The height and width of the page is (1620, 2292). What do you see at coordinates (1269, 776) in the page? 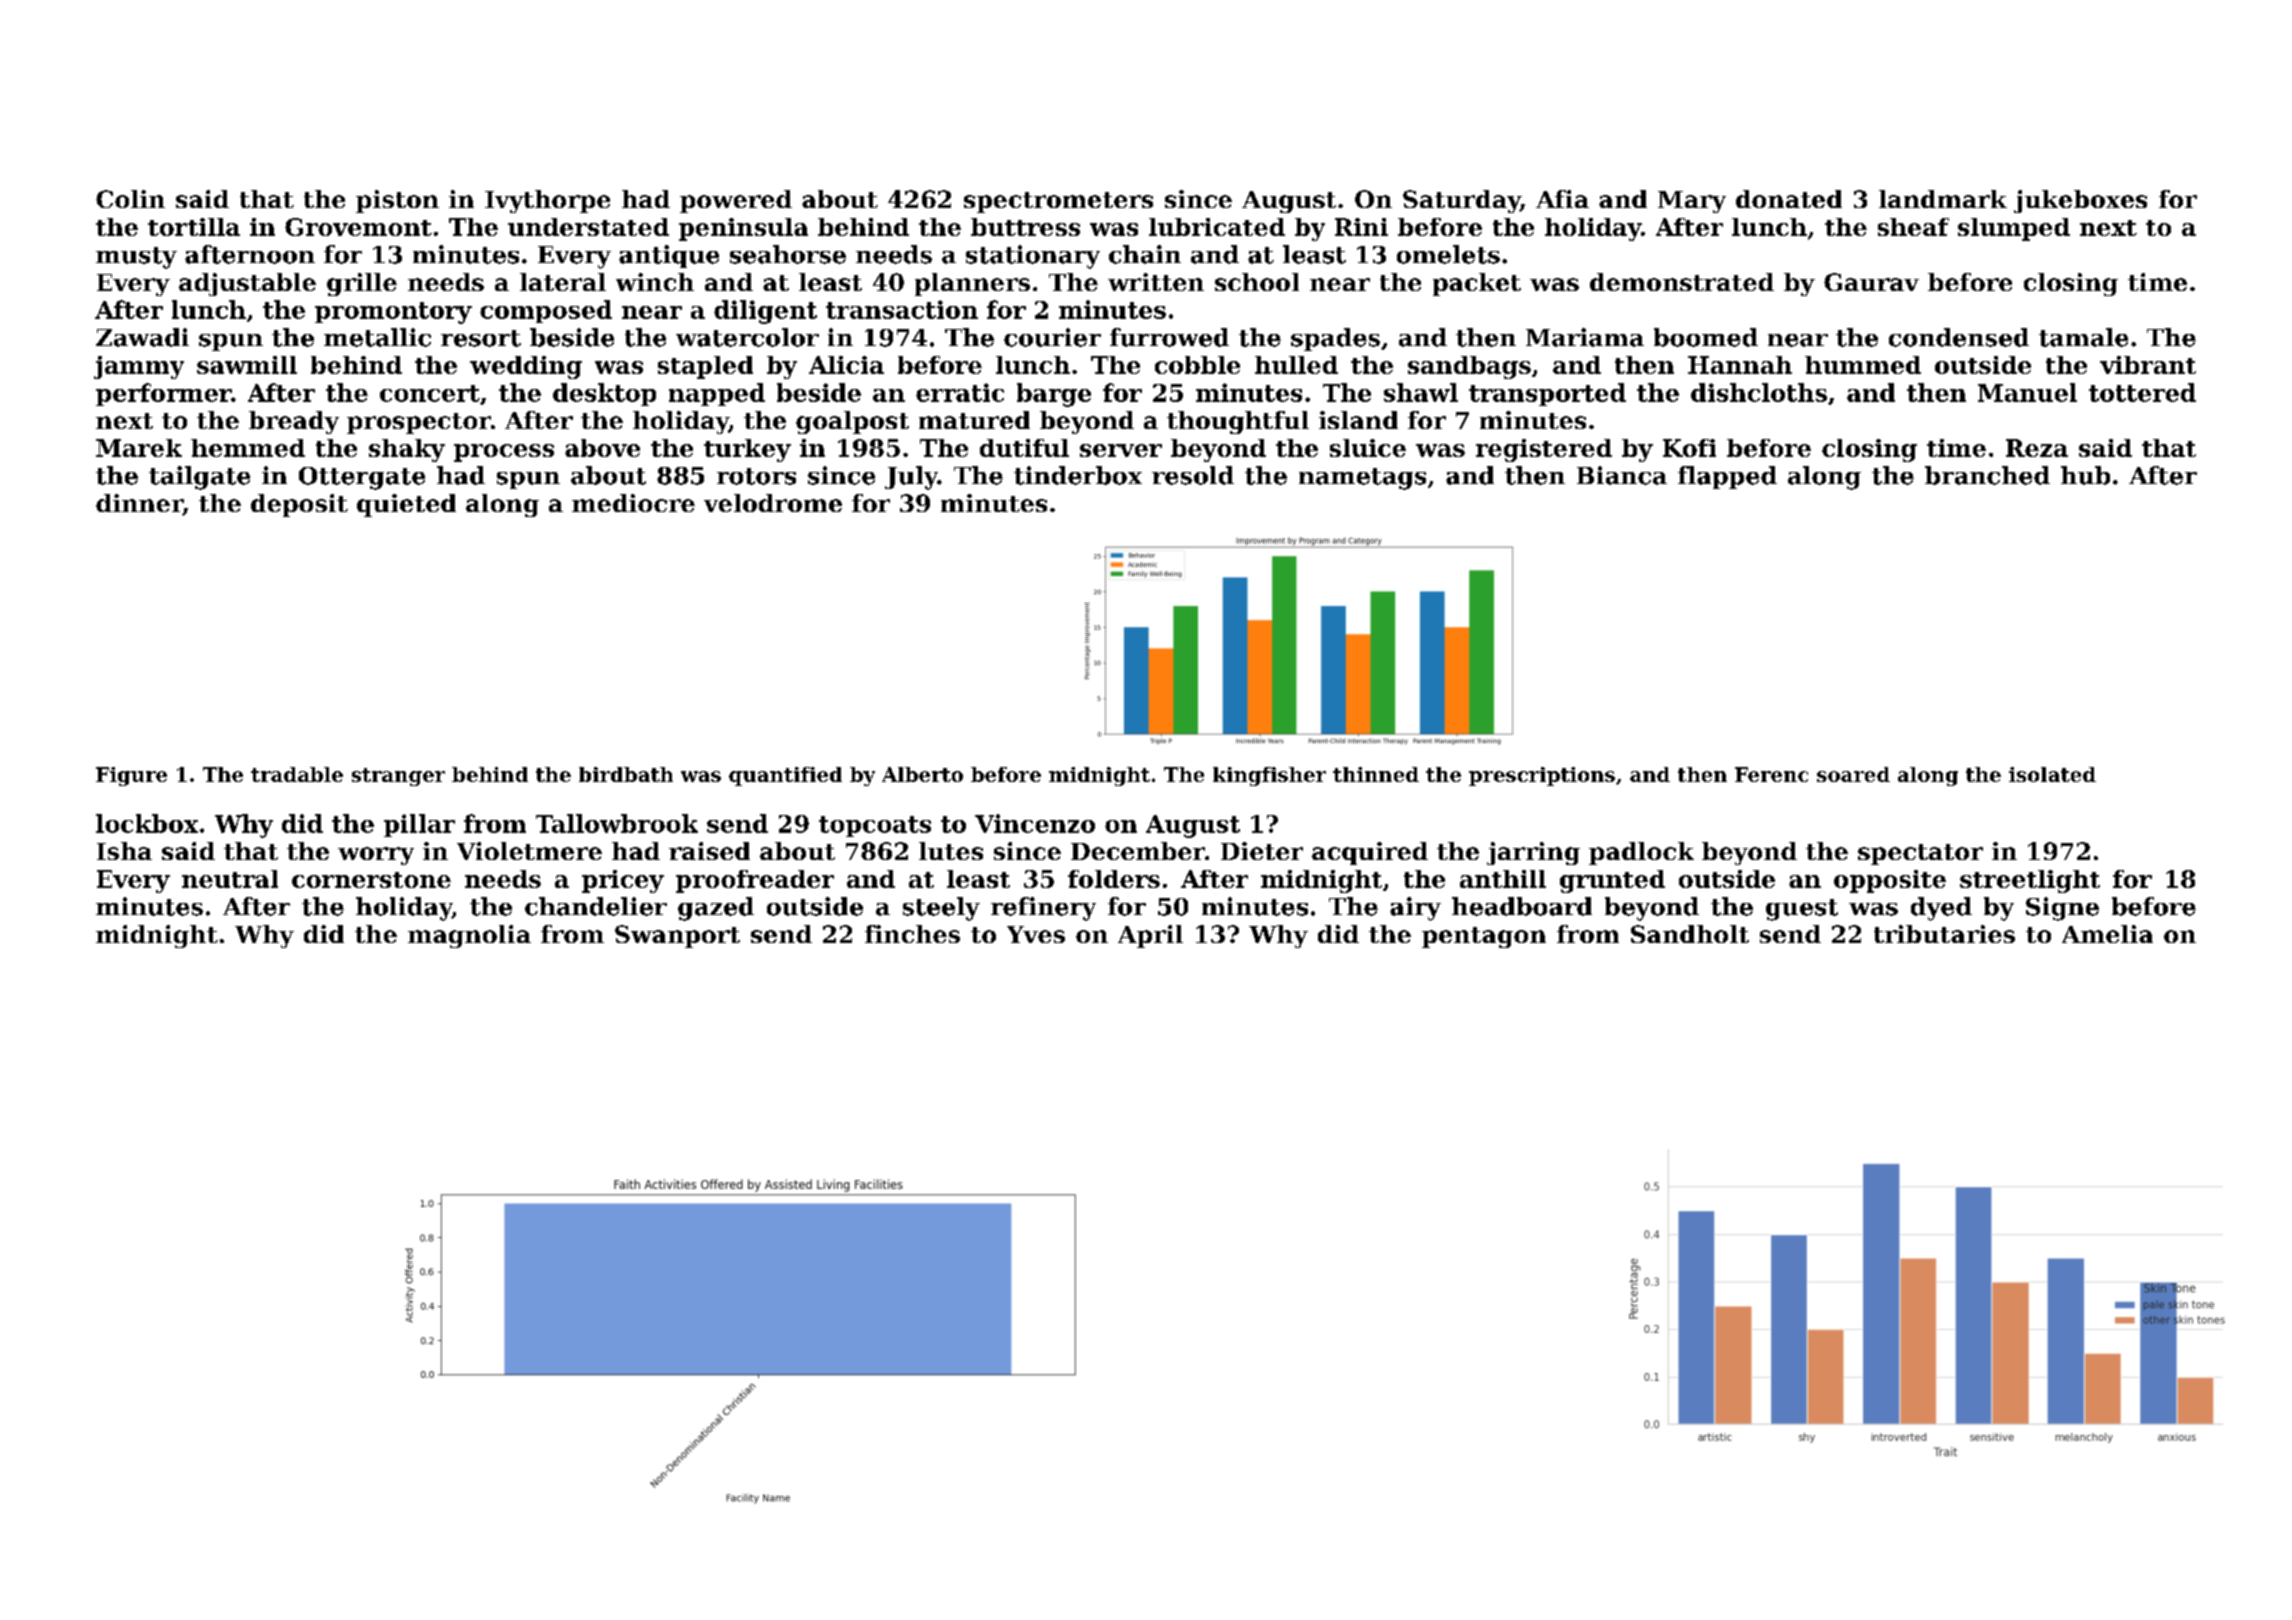
I see `kingfisher` at bounding box center [1269, 776].
